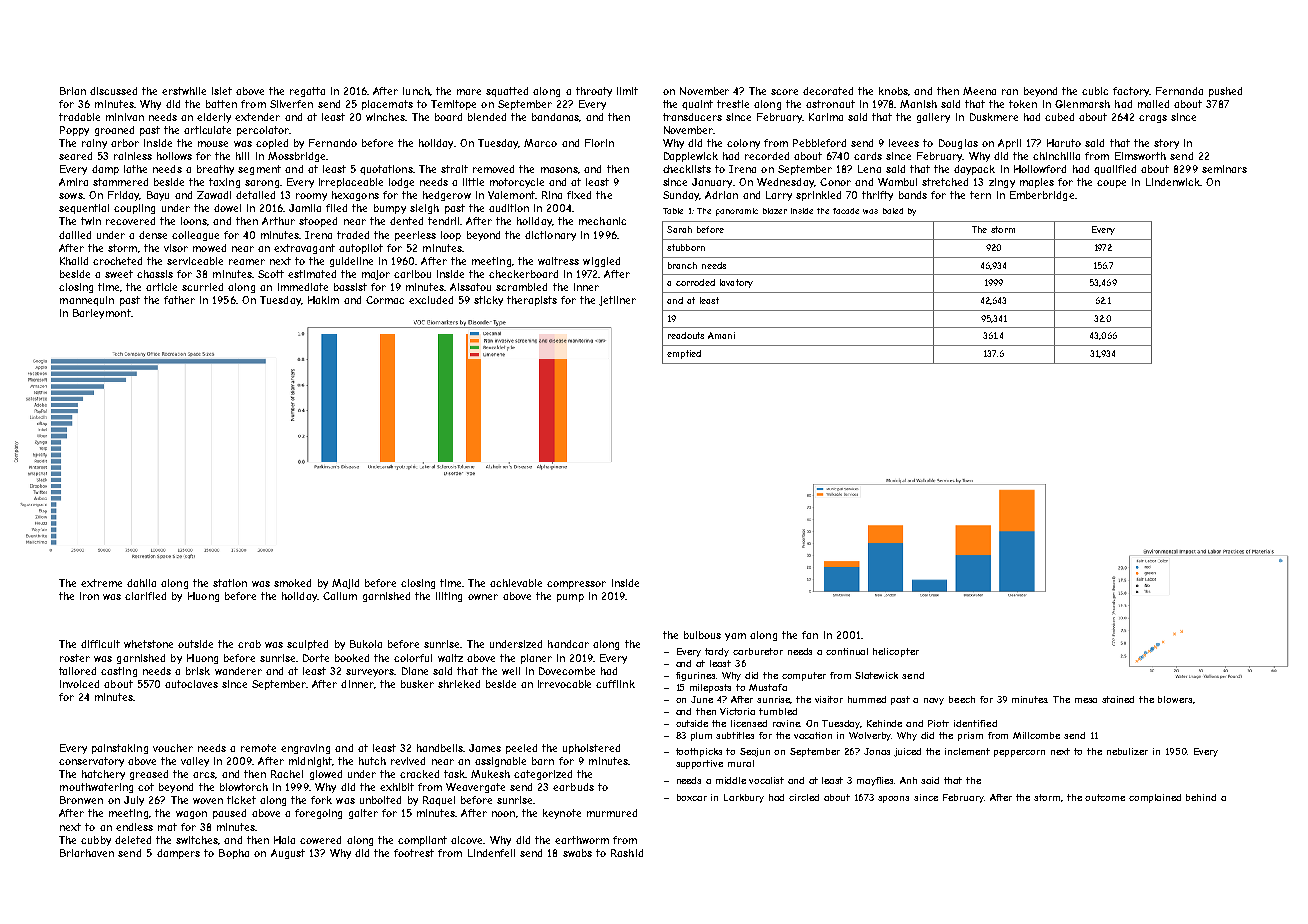  What do you see at coordinates (908, 780) in the screenshot?
I see `Anh` at bounding box center [908, 780].
